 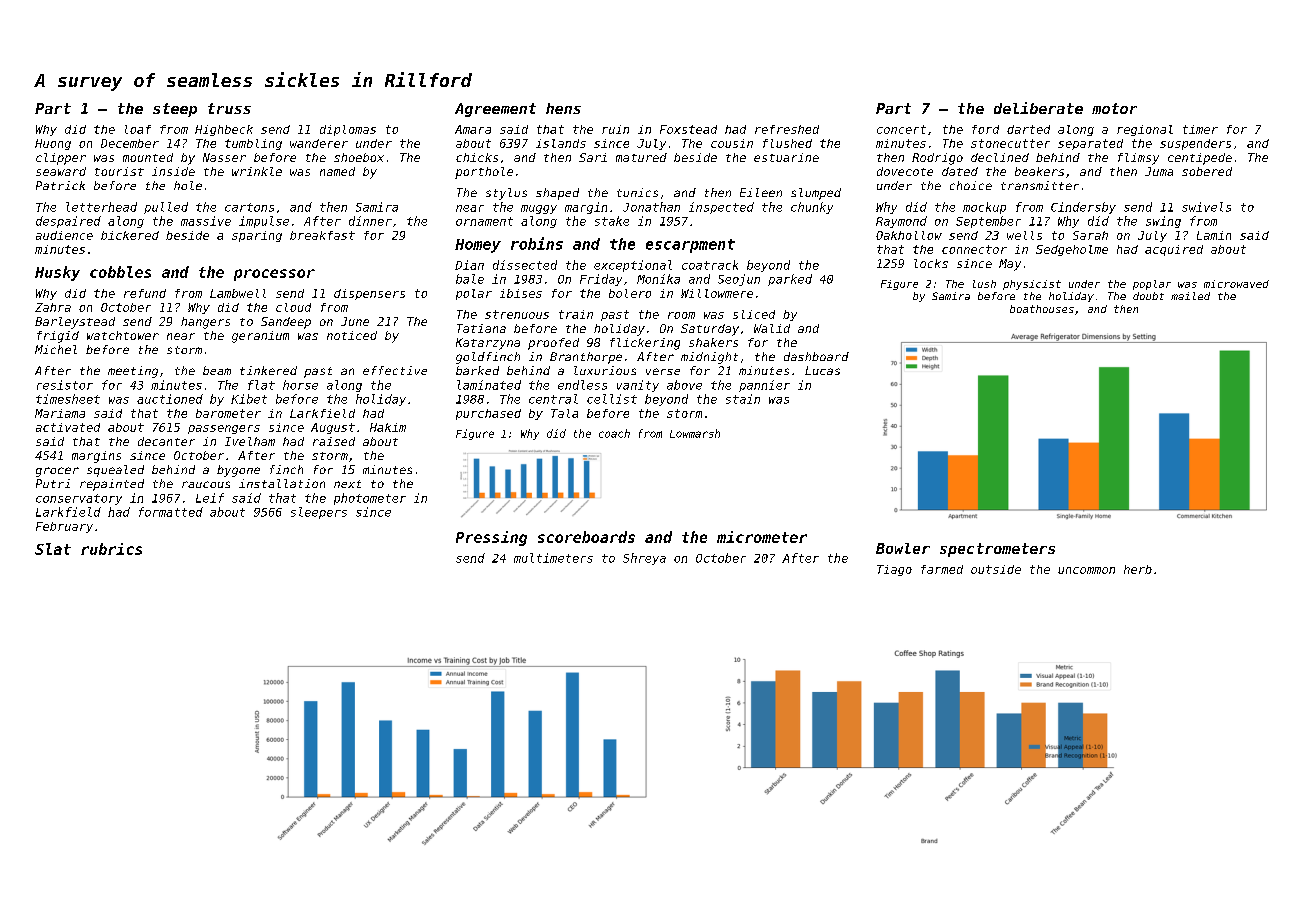 What do you see at coordinates (644, 559) in the document?
I see `Shreya` at bounding box center [644, 559].
